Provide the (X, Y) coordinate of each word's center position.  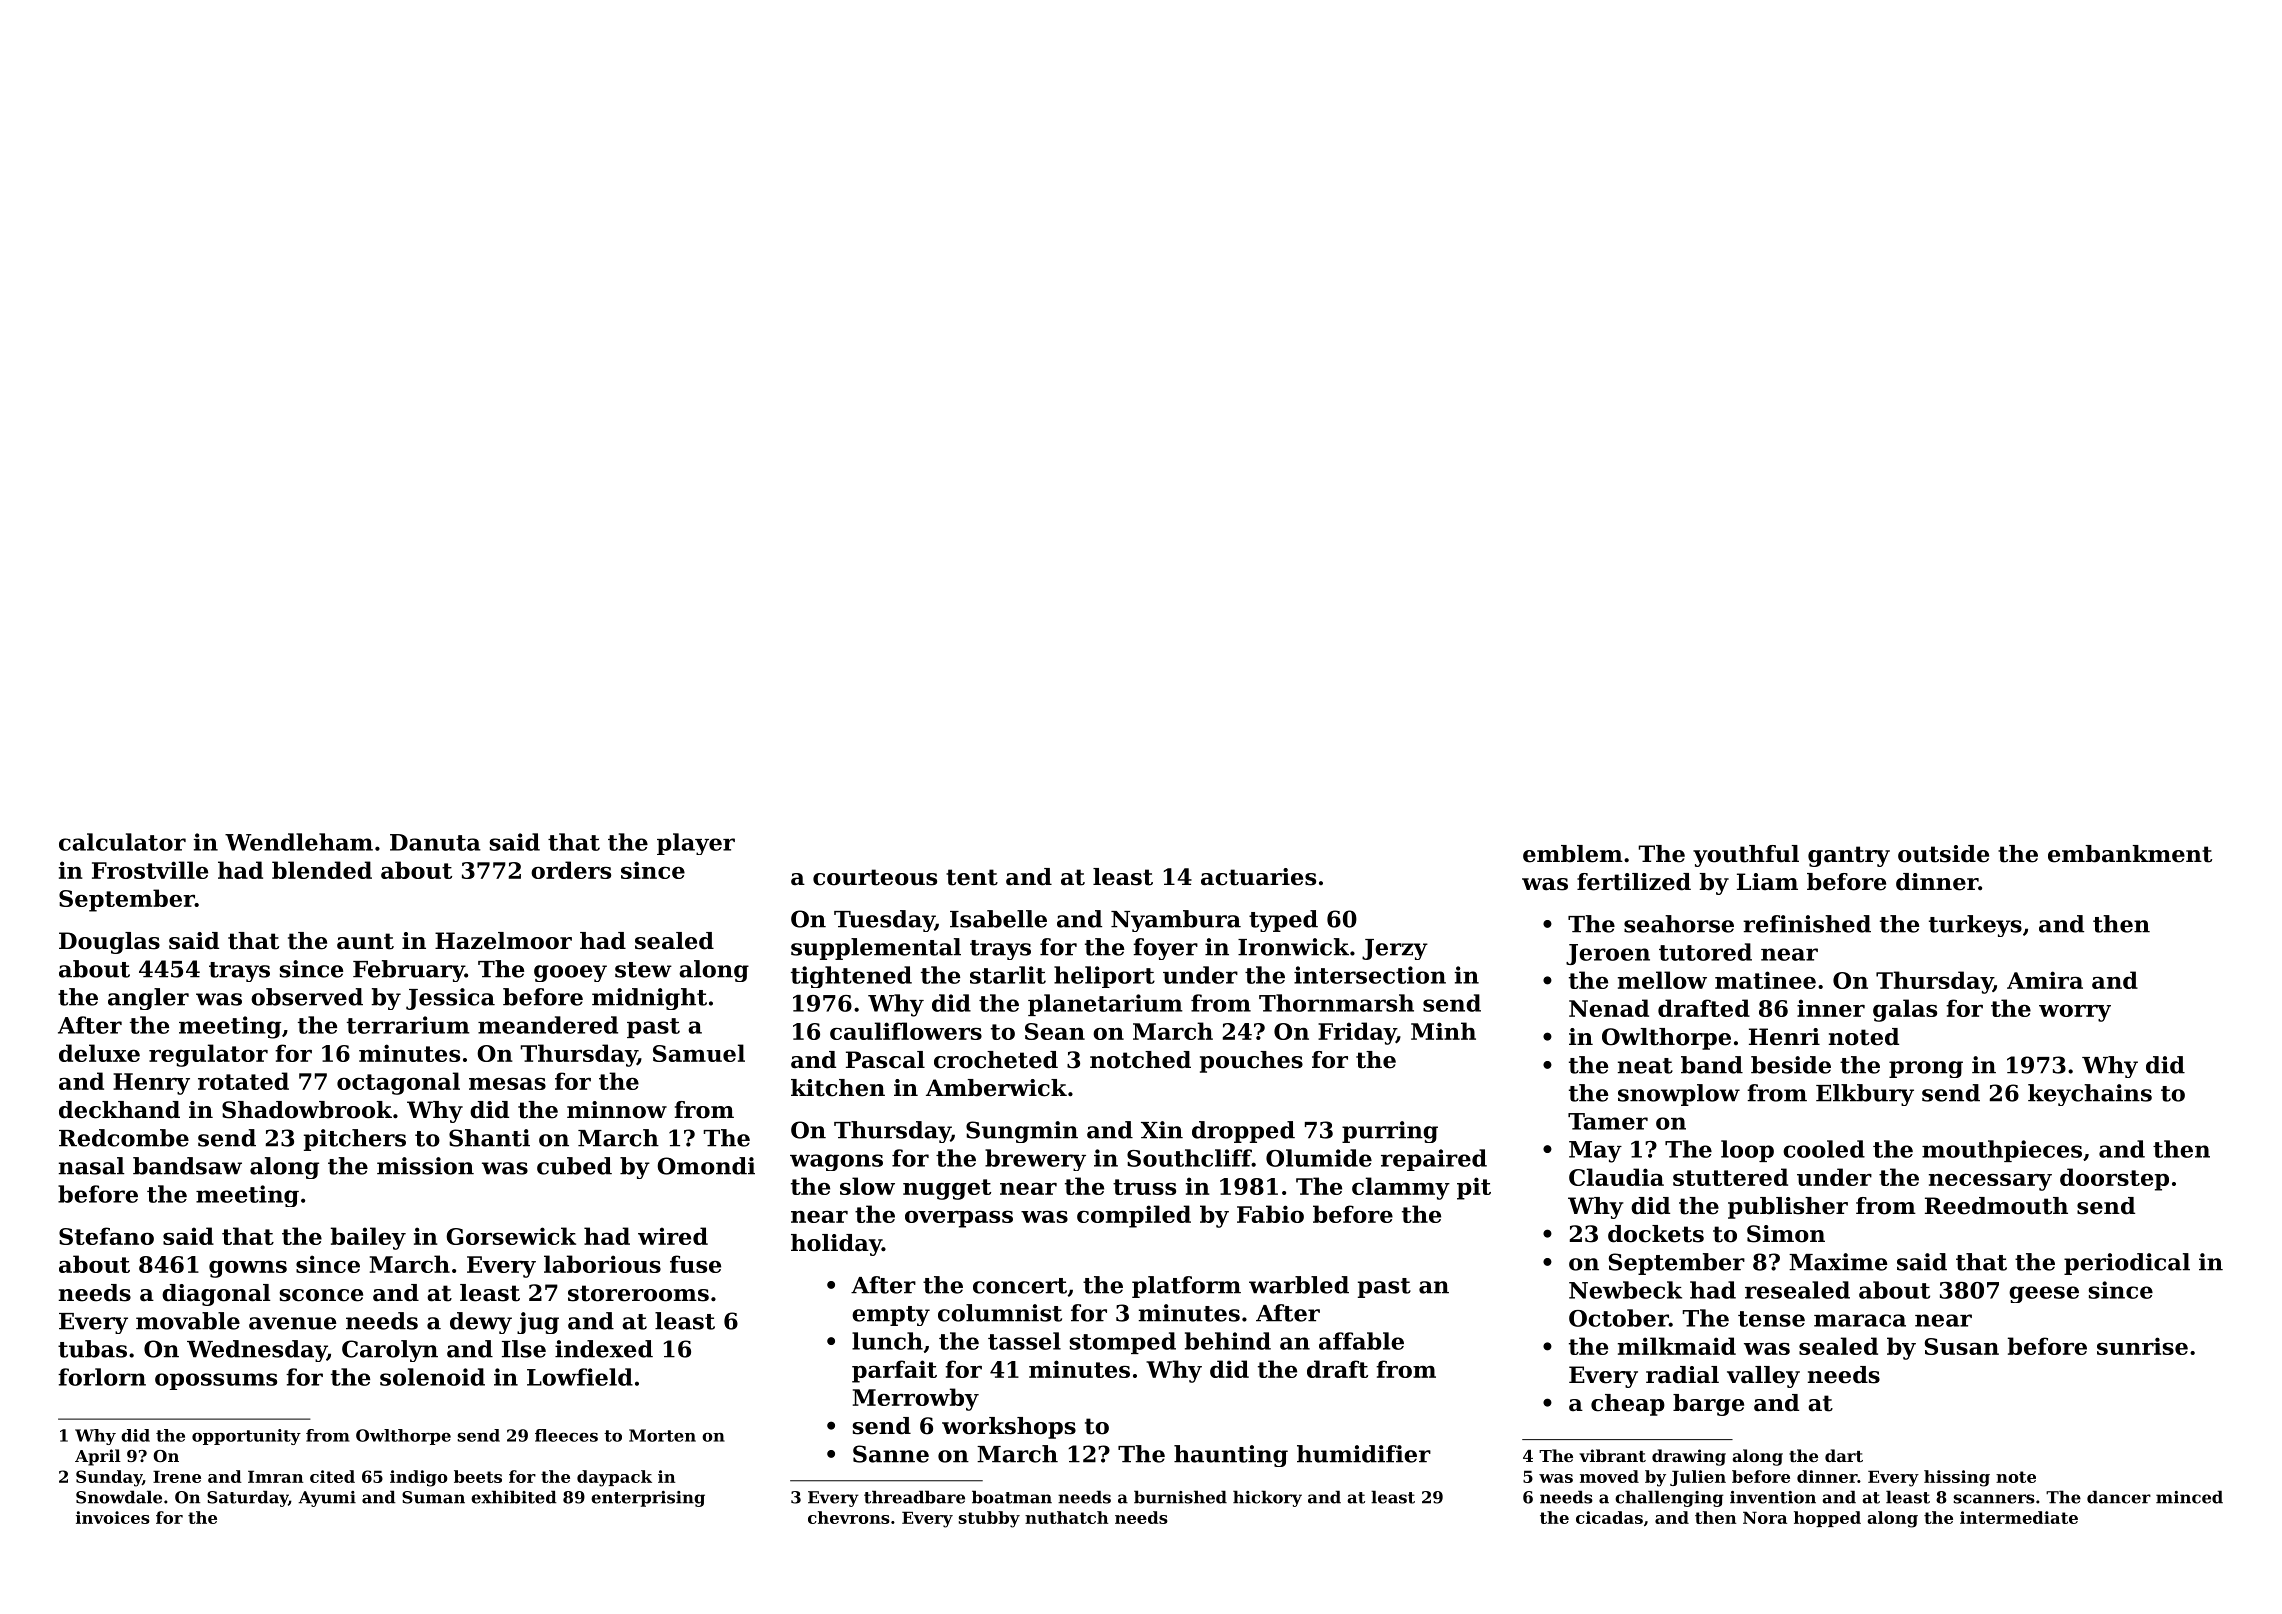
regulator (208, 1055)
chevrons (849, 1517)
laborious (602, 1264)
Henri (1784, 1037)
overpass (959, 1219)
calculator (122, 842)
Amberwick (996, 1088)
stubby (989, 1519)
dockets (1656, 1234)
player (696, 844)
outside (1943, 854)
